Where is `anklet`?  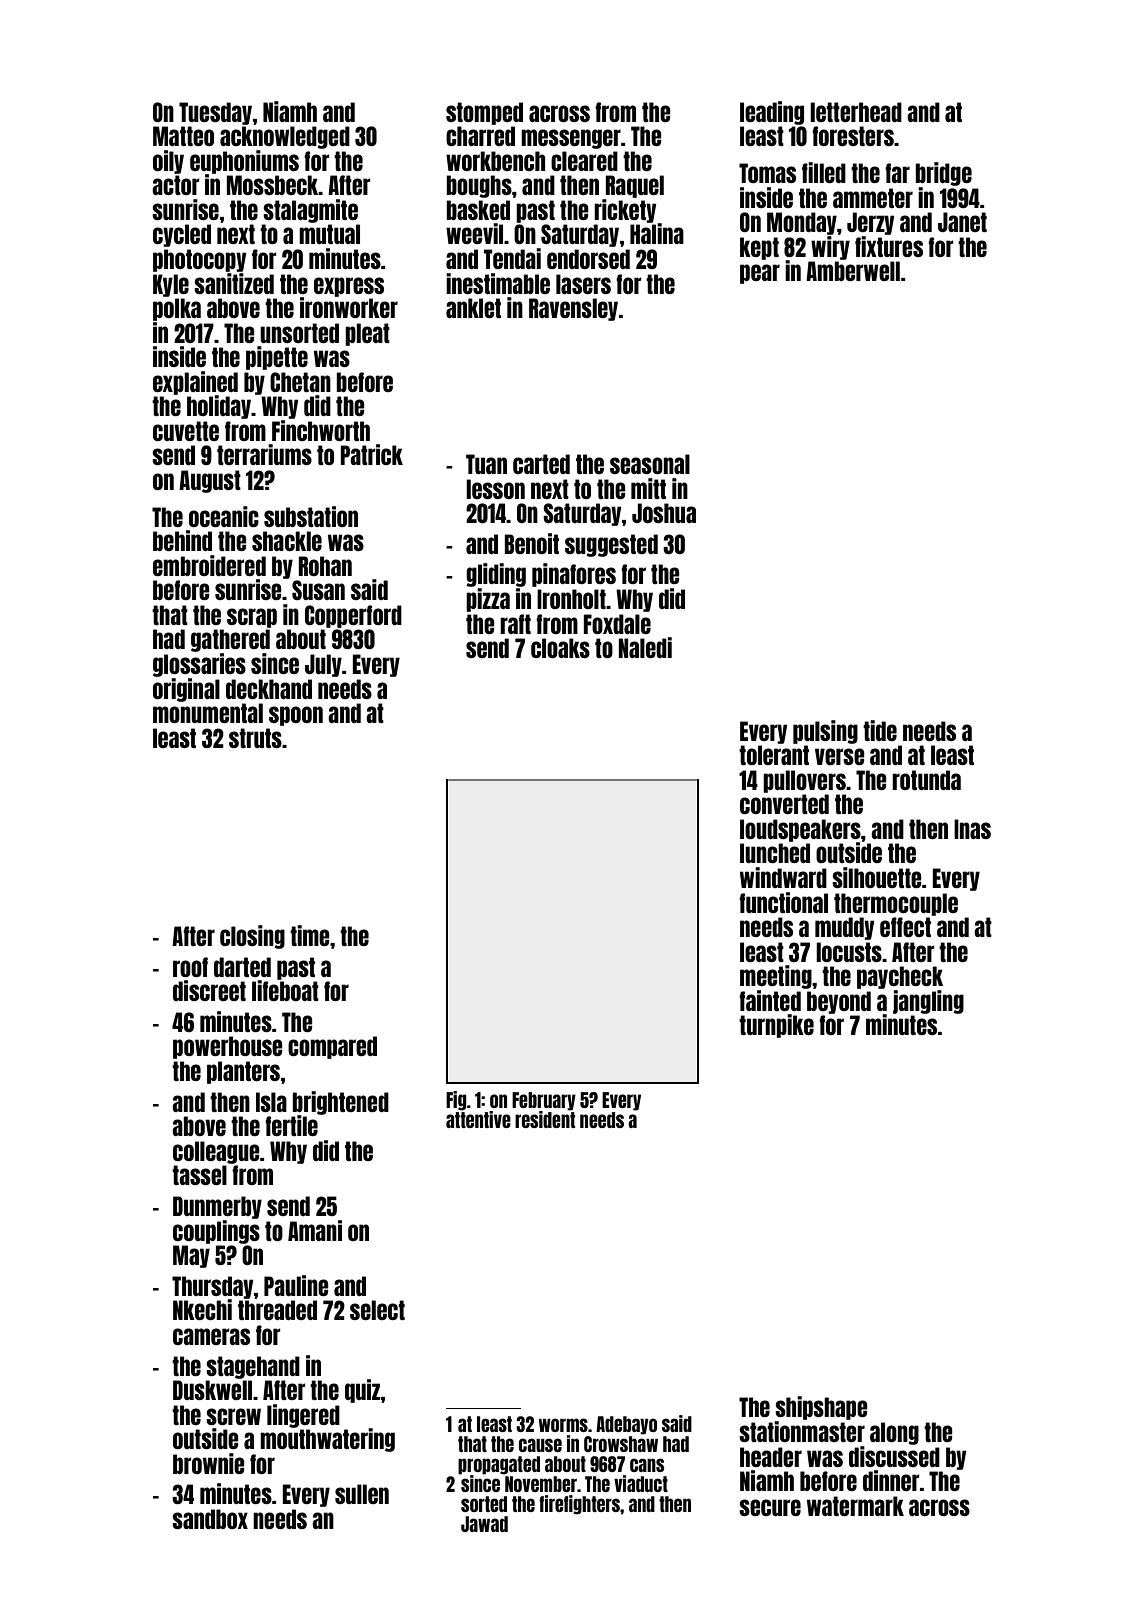
anklet is located at coordinates (473, 308).
